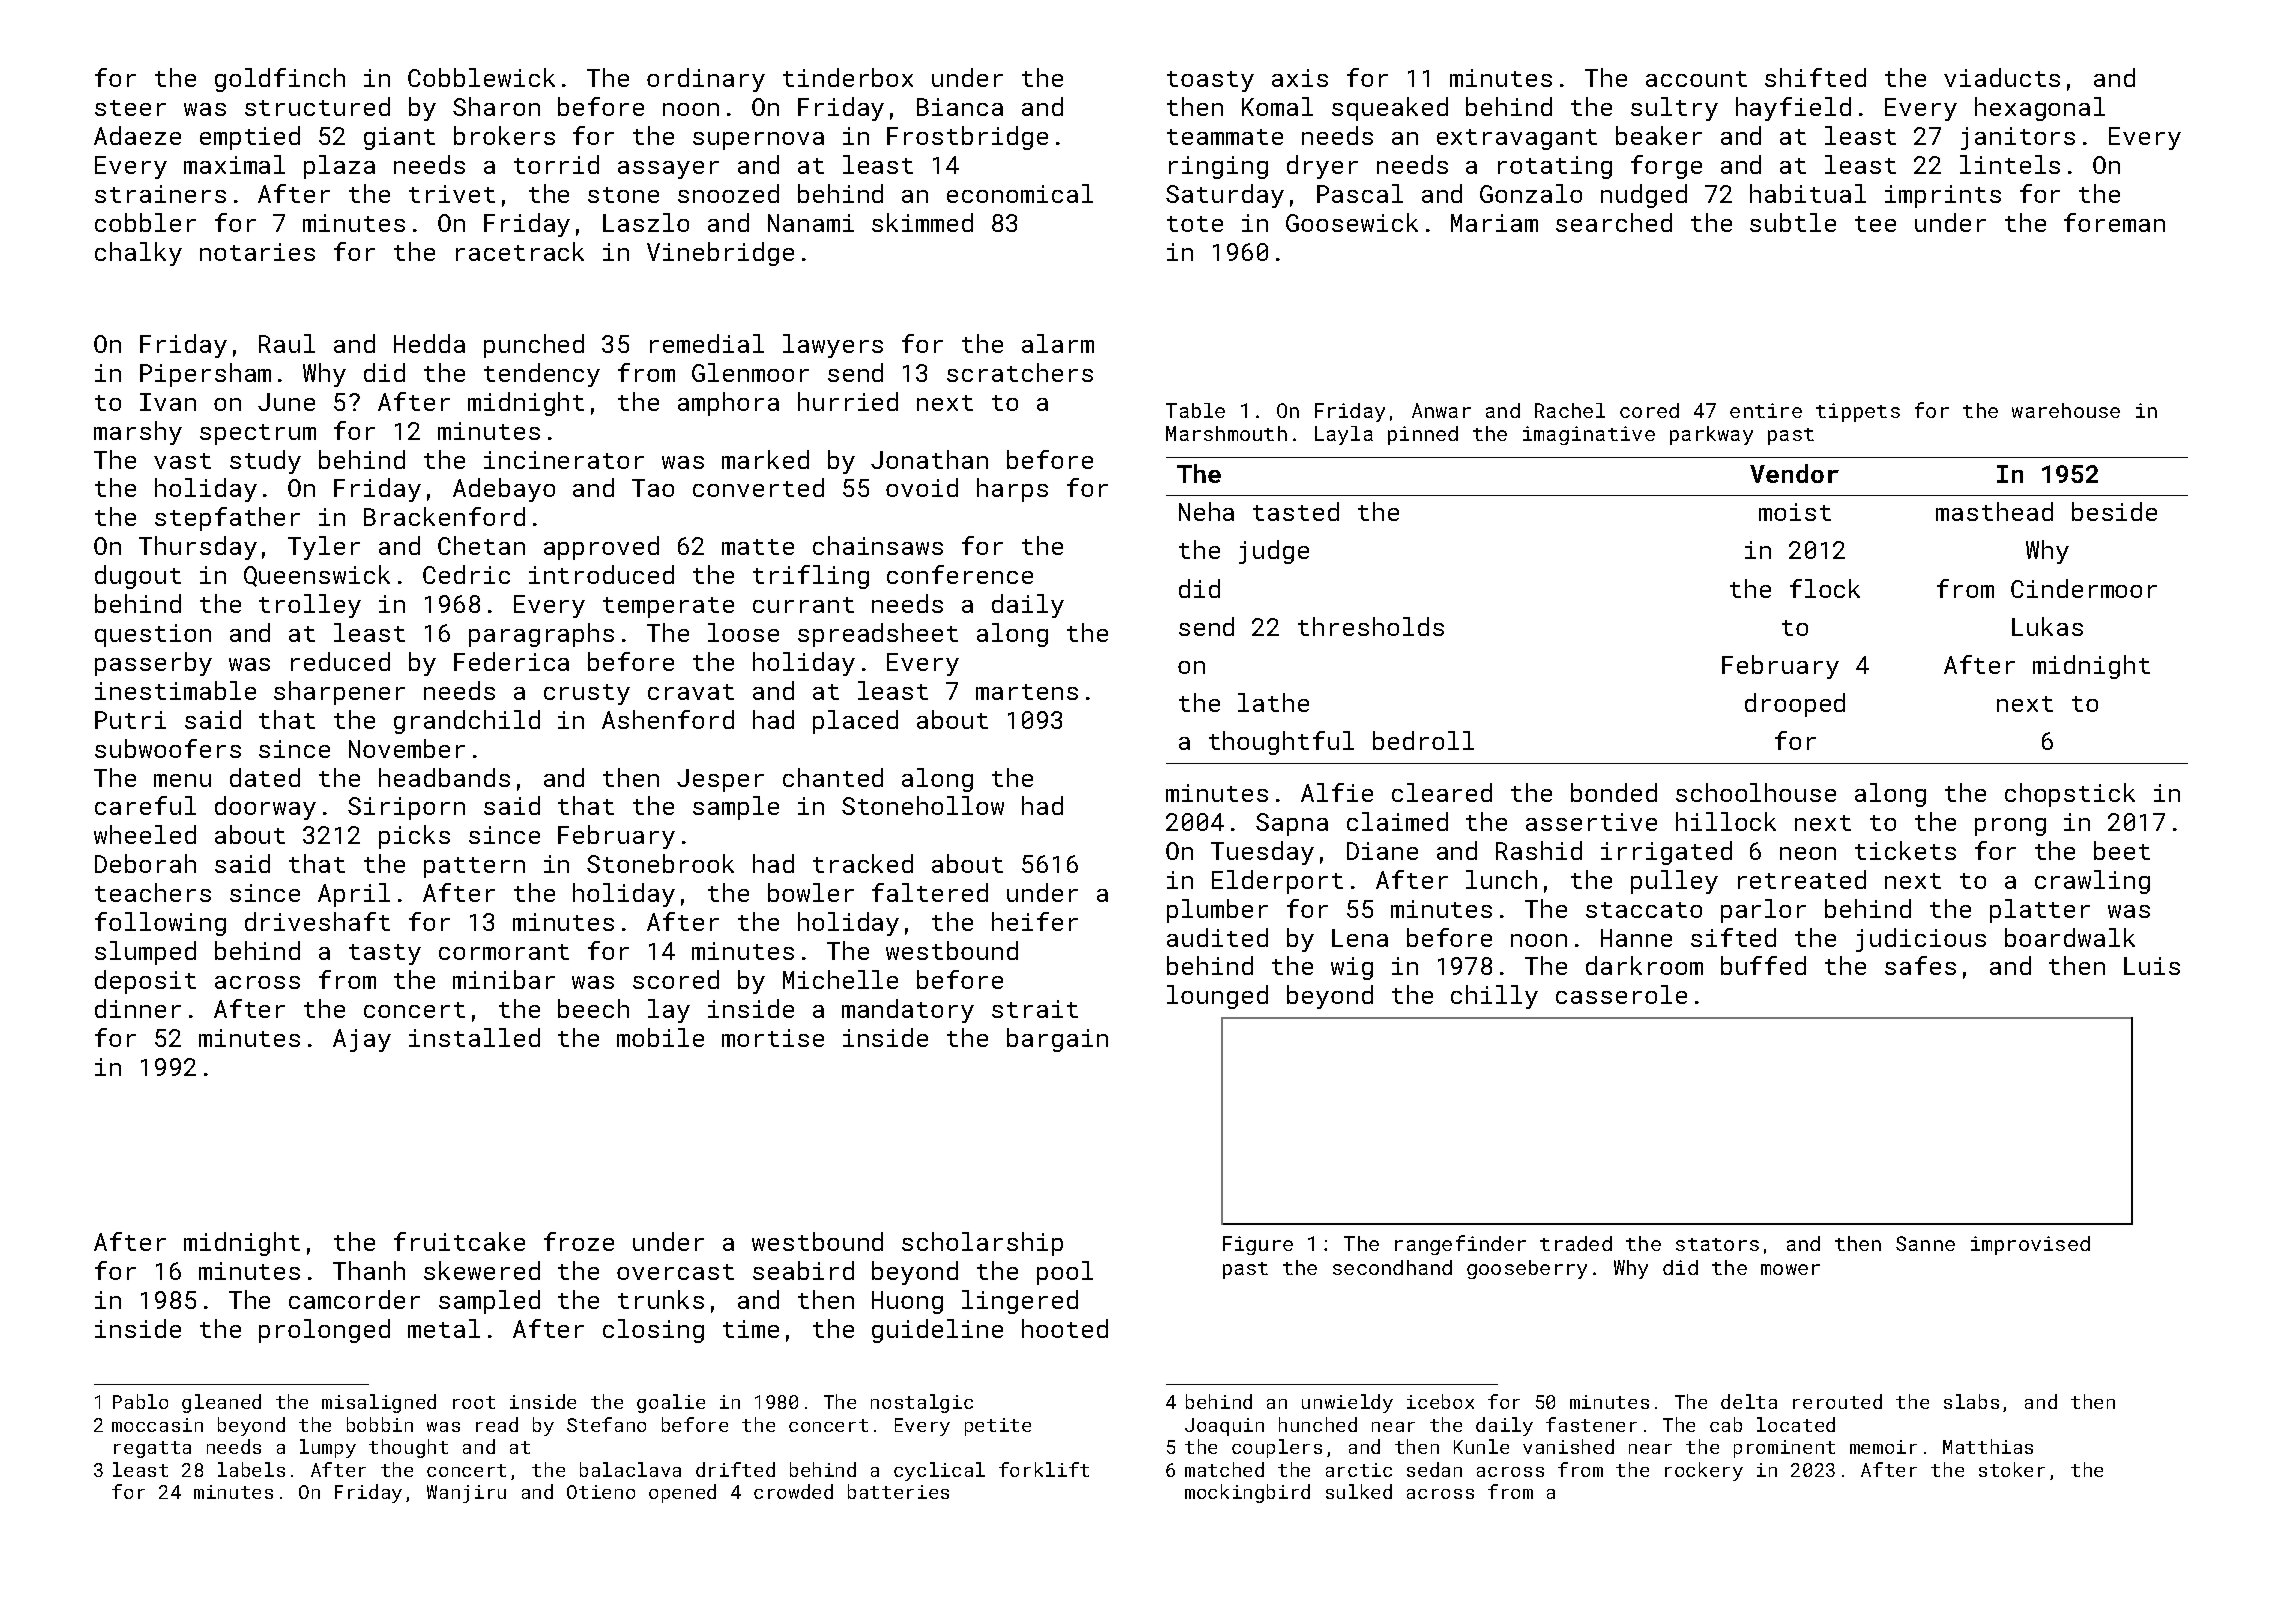 This page has height=1614, width=2282. I want to click on alarm, so click(1058, 343).
